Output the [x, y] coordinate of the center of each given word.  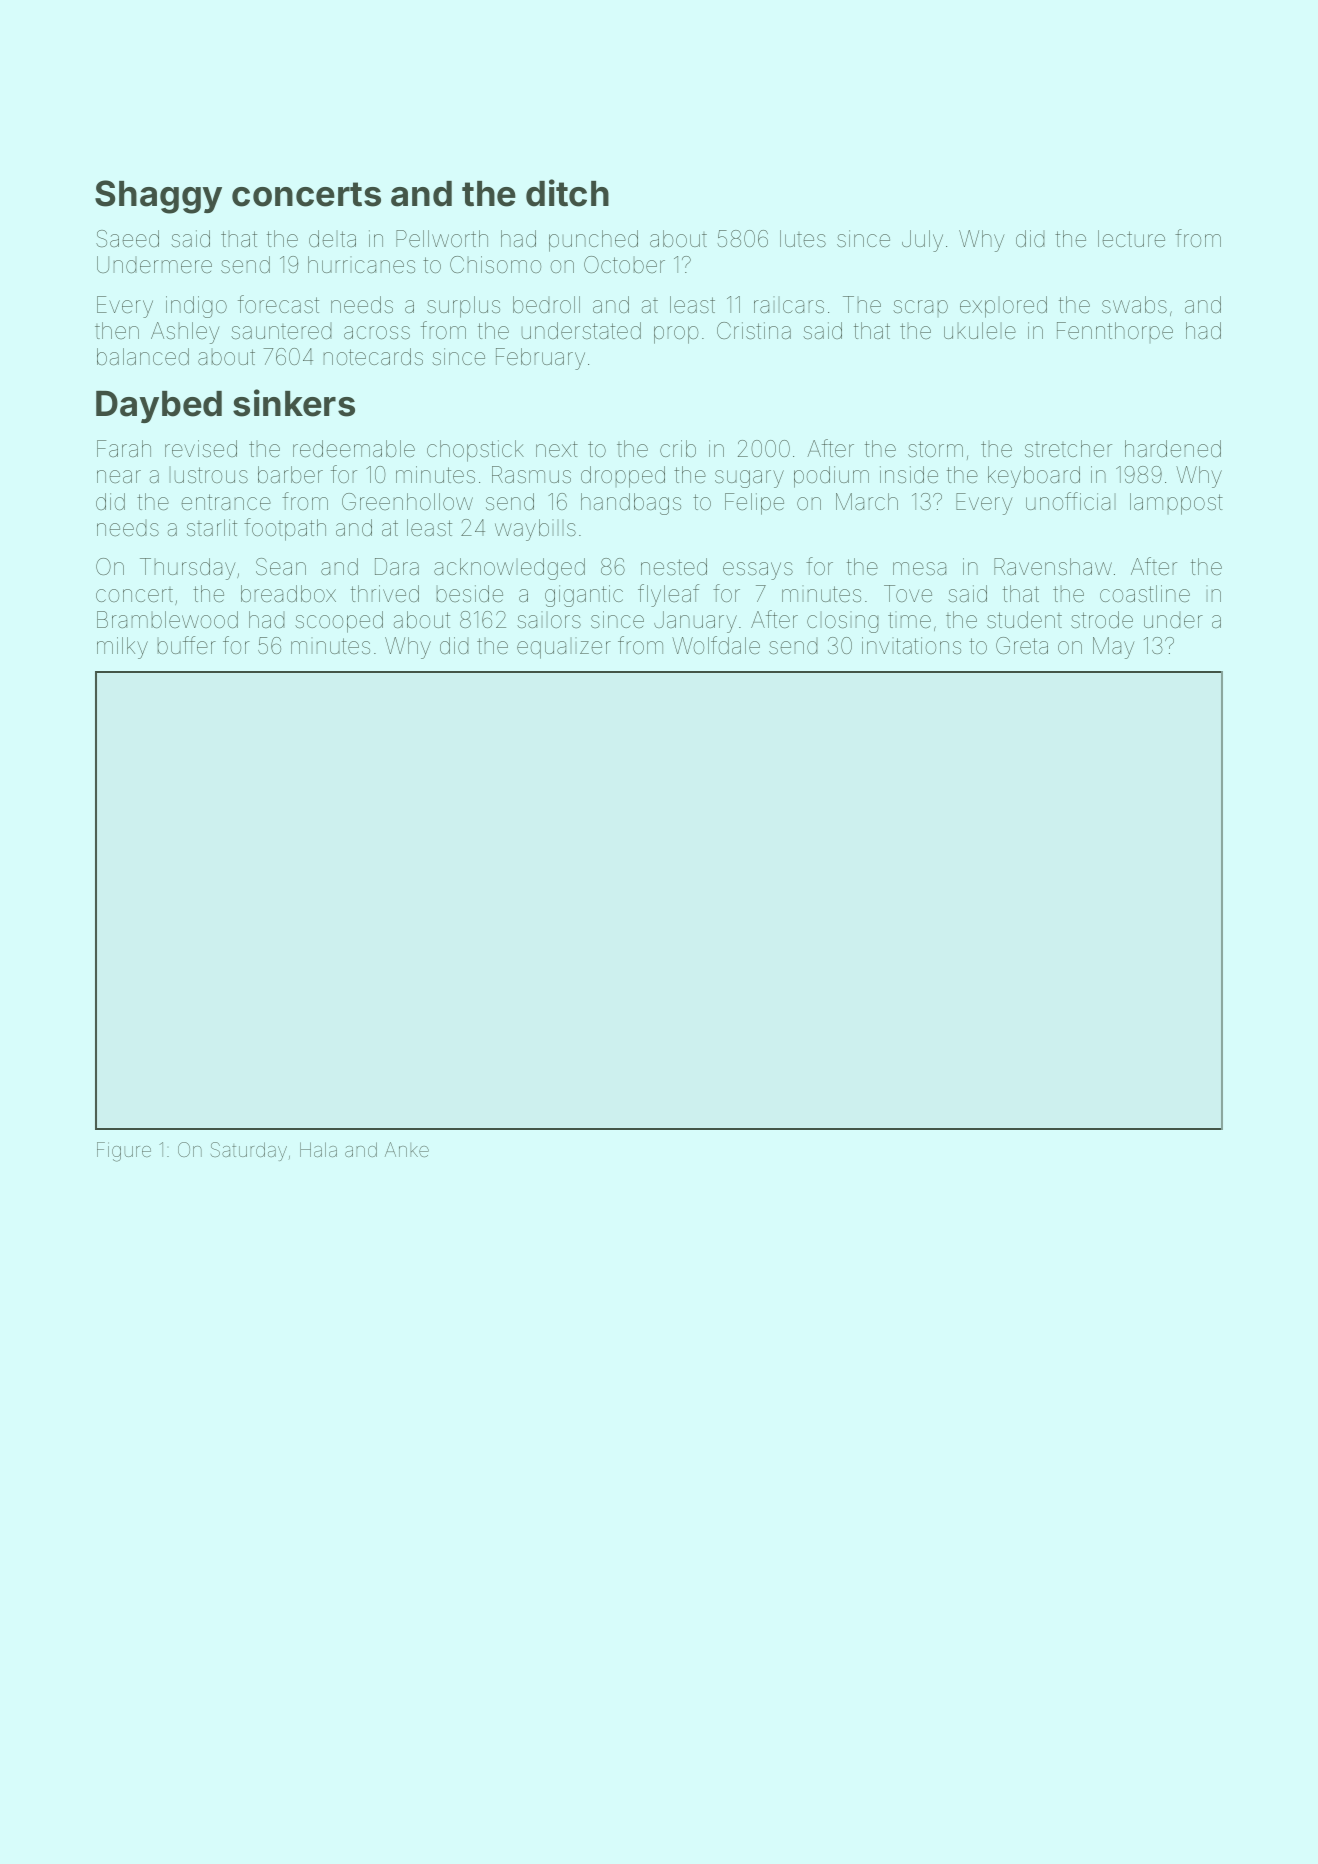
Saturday [248, 1151]
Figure [124, 1152]
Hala [318, 1149]
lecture [1131, 239]
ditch [567, 193]
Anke [407, 1149]
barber [290, 475]
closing [843, 622]
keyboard [1034, 477]
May [1114, 648]
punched [593, 241]
